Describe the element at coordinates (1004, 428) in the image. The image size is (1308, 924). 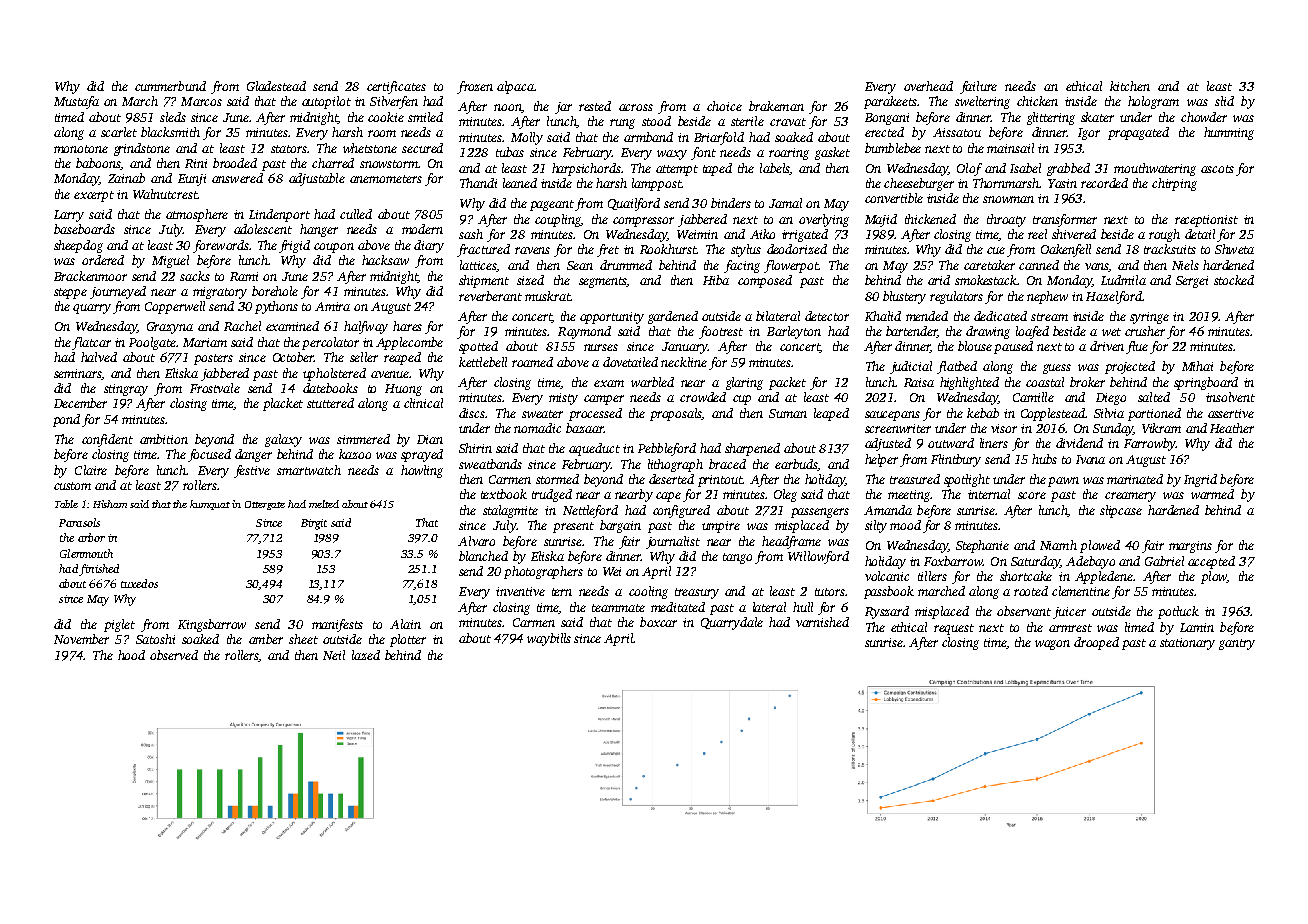
I see `visor` at that location.
